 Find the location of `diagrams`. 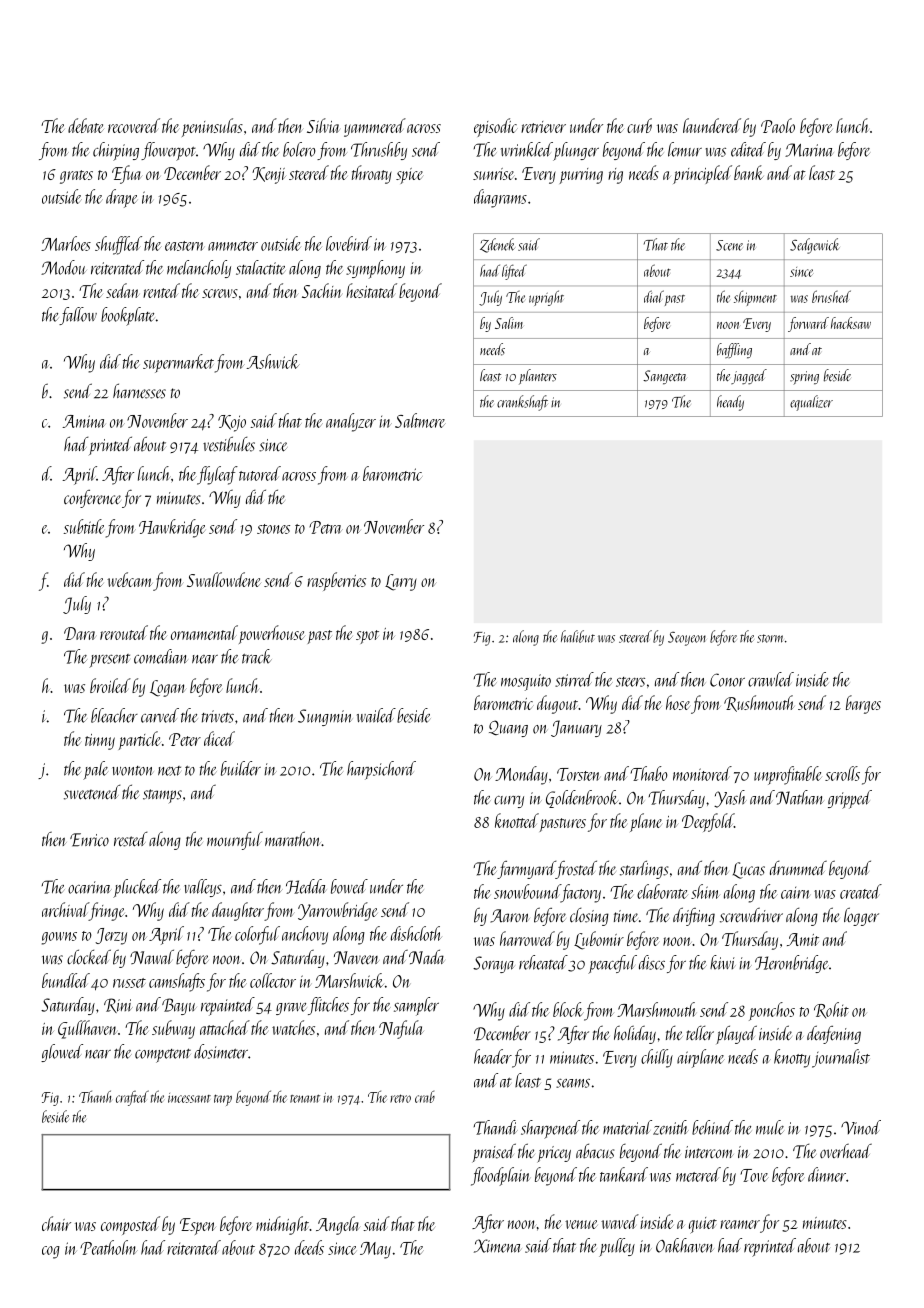

diagrams is located at coordinates (500, 198).
